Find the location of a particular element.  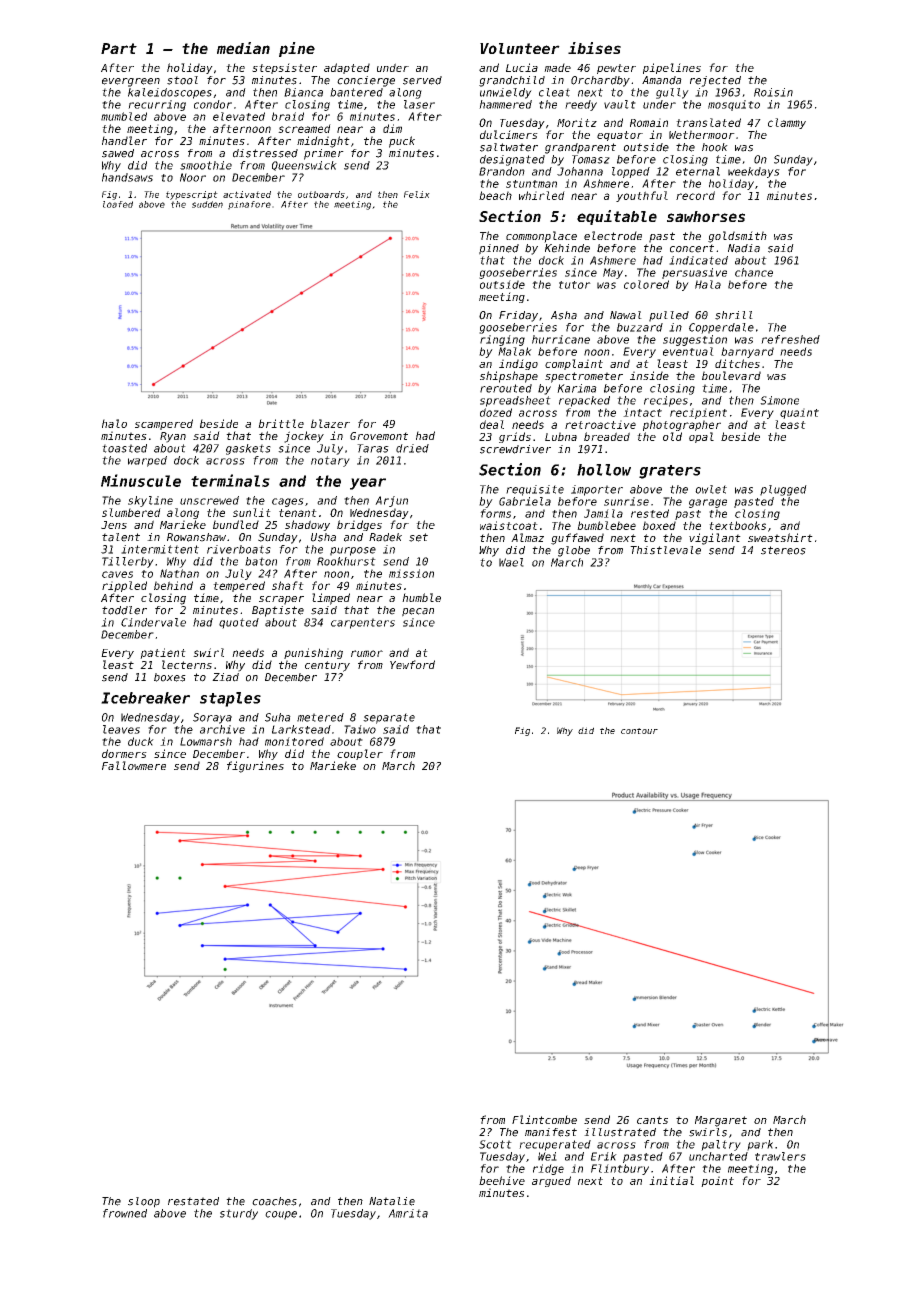

adapted is located at coordinates (347, 68).
